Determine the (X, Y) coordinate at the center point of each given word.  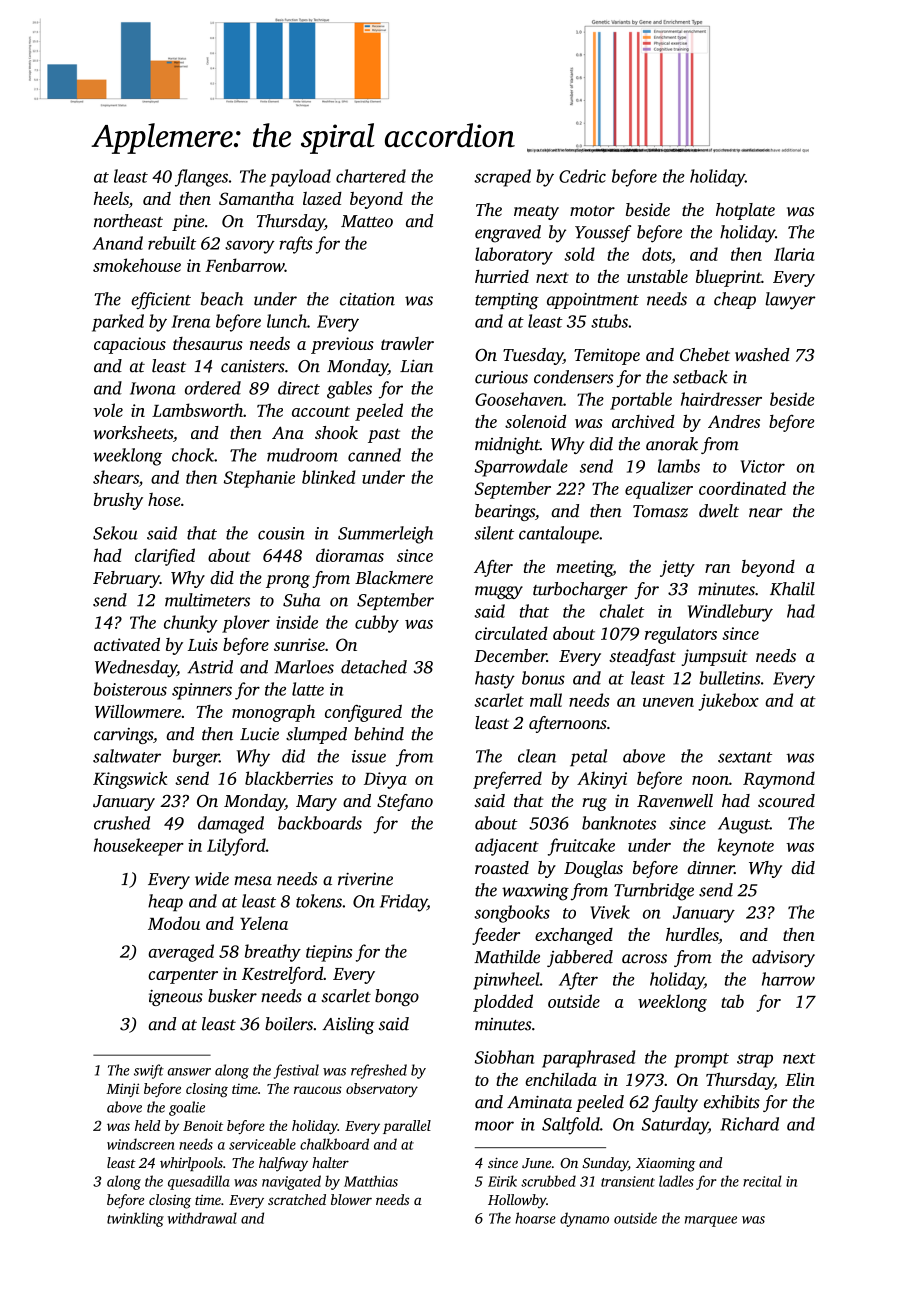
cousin (281, 533)
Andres (734, 421)
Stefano (405, 802)
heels (111, 199)
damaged (231, 825)
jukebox (728, 702)
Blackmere (394, 577)
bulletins (730, 678)
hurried (502, 276)
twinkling (135, 1219)
